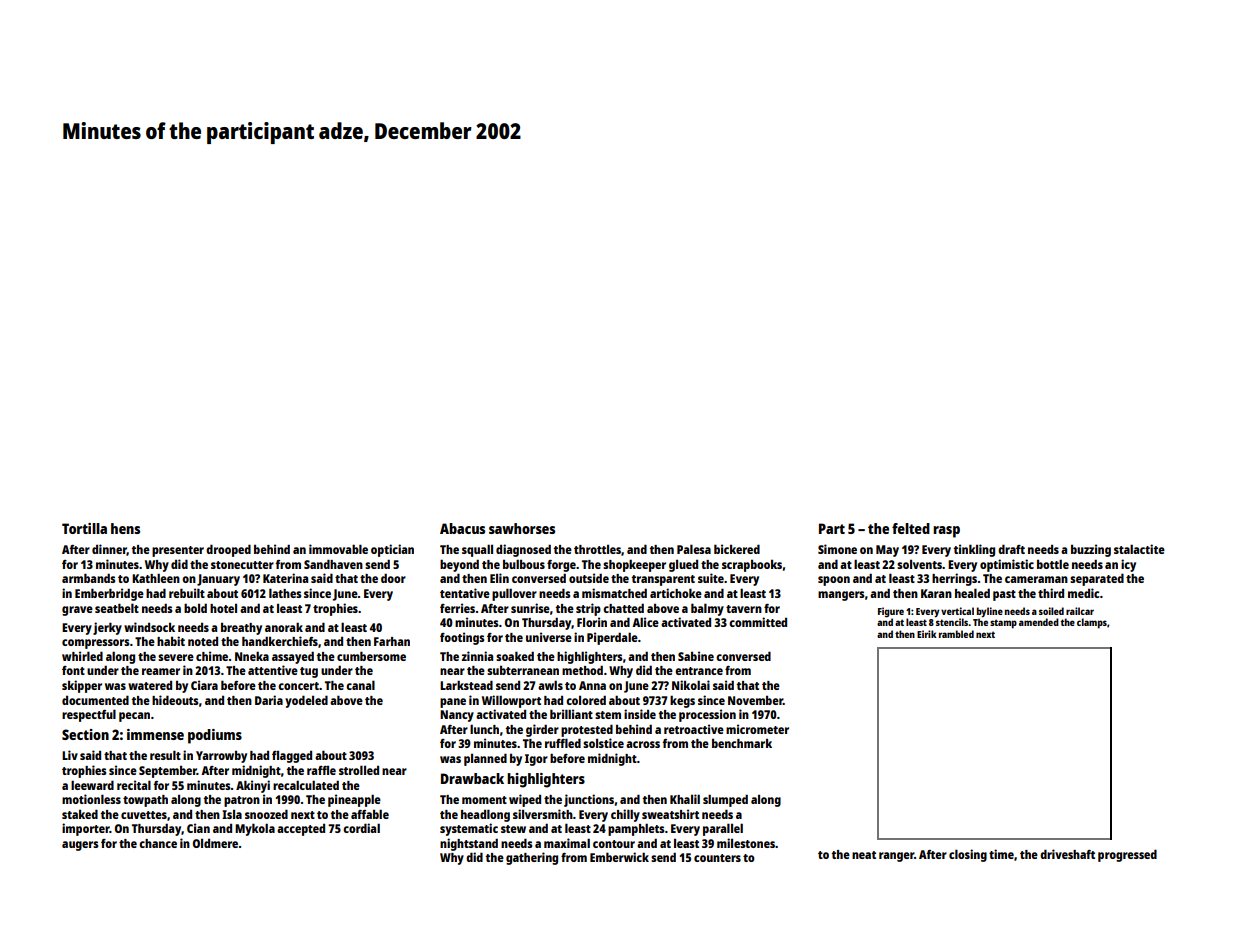 The height and width of the page is (952, 1233). What do you see at coordinates (1139, 549) in the page?
I see `stalactite` at bounding box center [1139, 549].
